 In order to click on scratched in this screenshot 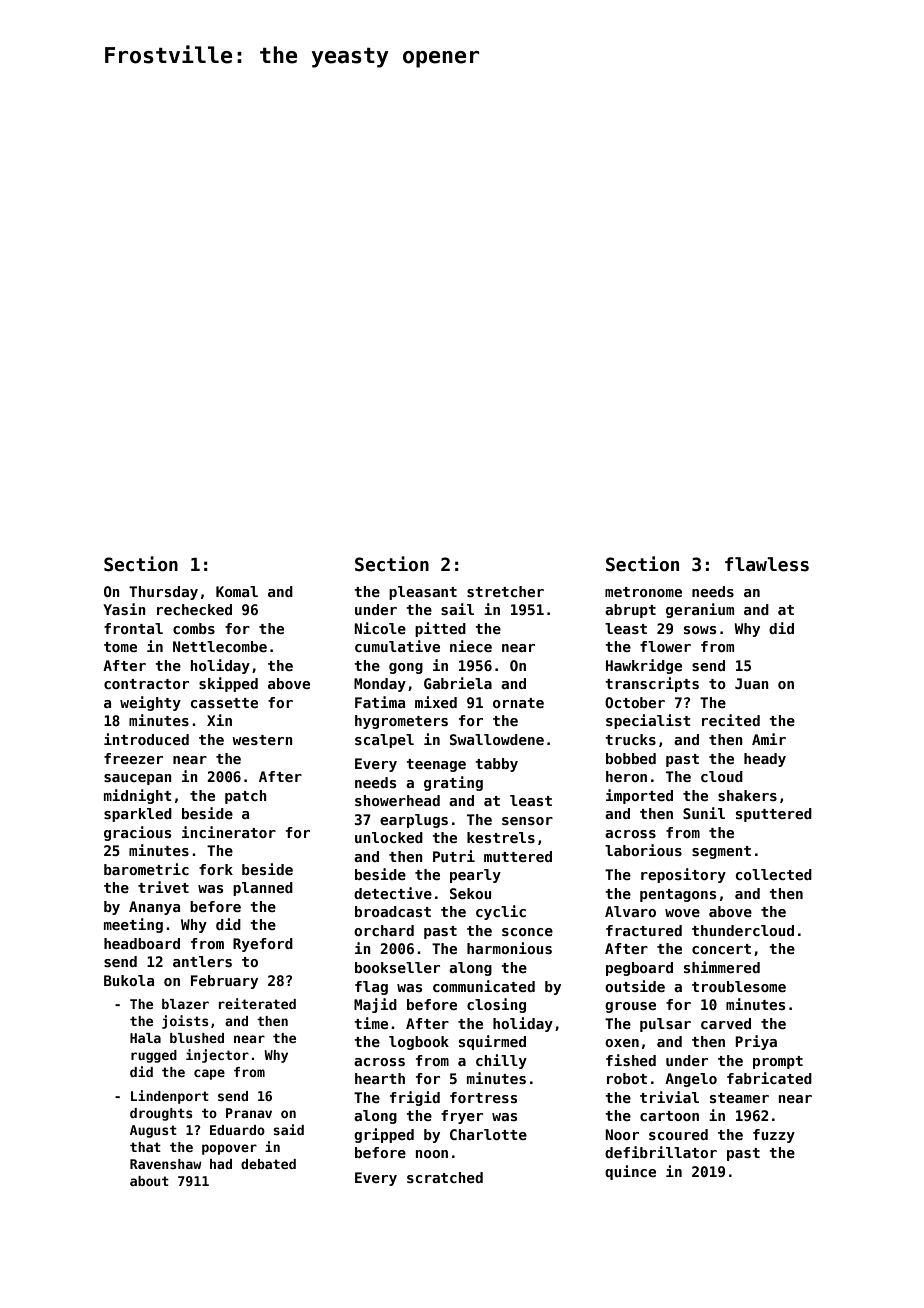, I will do `click(445, 1177)`.
